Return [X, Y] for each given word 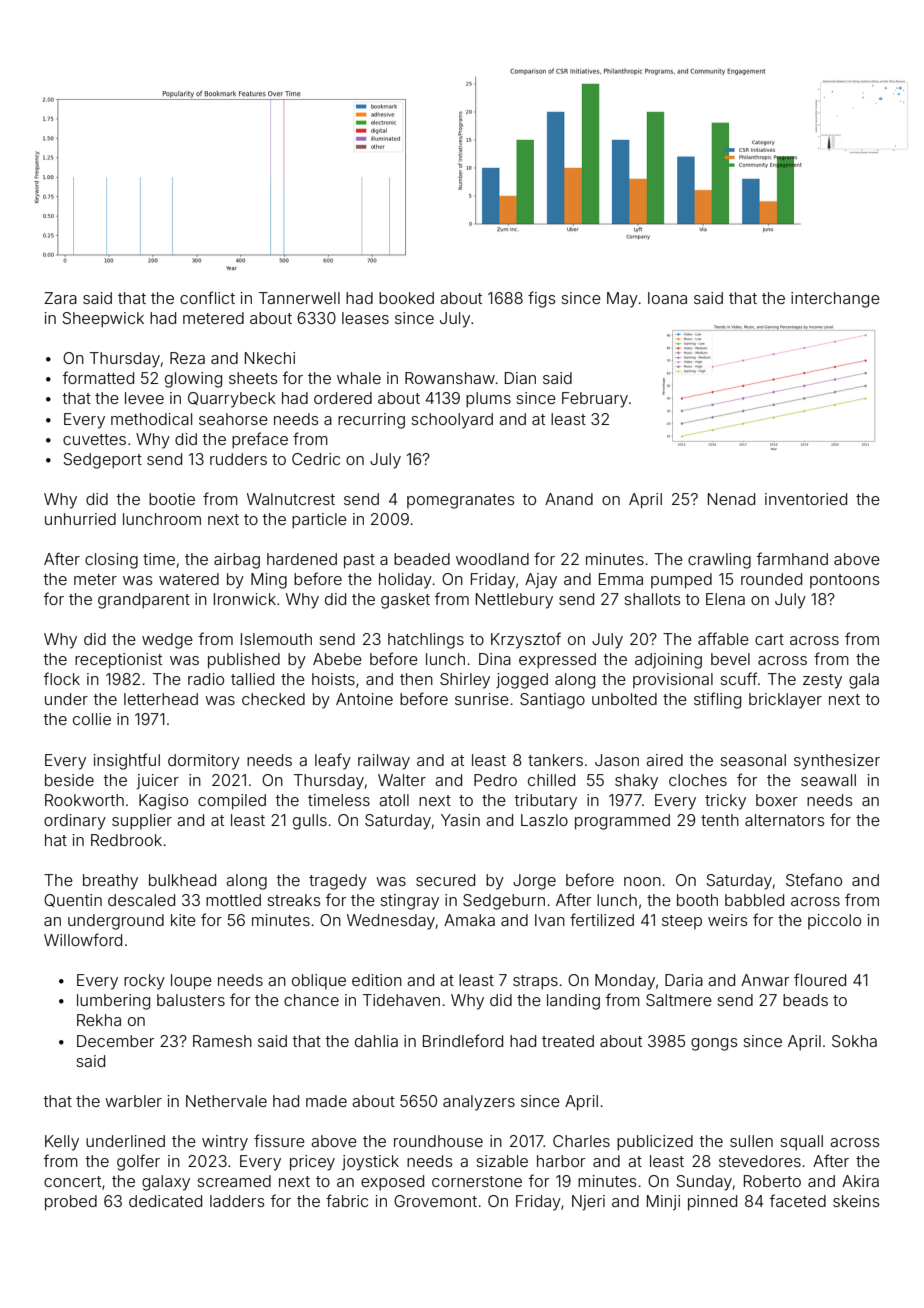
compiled [232, 802]
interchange [835, 300]
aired [664, 760]
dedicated [165, 1201]
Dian [520, 378]
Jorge [534, 882]
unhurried [80, 519]
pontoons [845, 581]
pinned [712, 1203]
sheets [253, 378]
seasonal [753, 760]
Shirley [465, 681]
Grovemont [435, 1201]
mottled [233, 900]
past [359, 561]
